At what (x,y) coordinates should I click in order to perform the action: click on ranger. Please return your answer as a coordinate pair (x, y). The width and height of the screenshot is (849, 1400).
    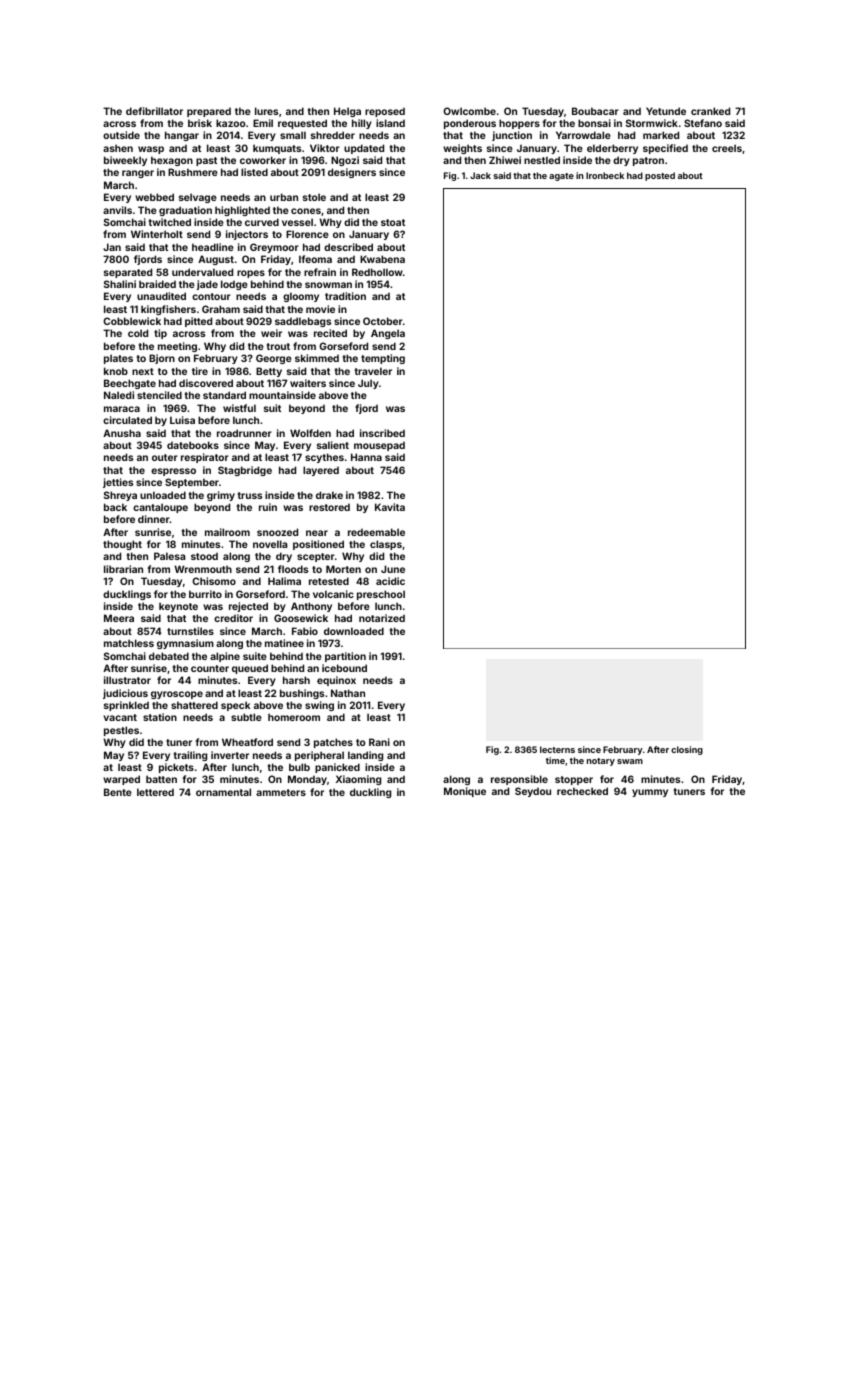
    Looking at the image, I should click on (138, 174).
